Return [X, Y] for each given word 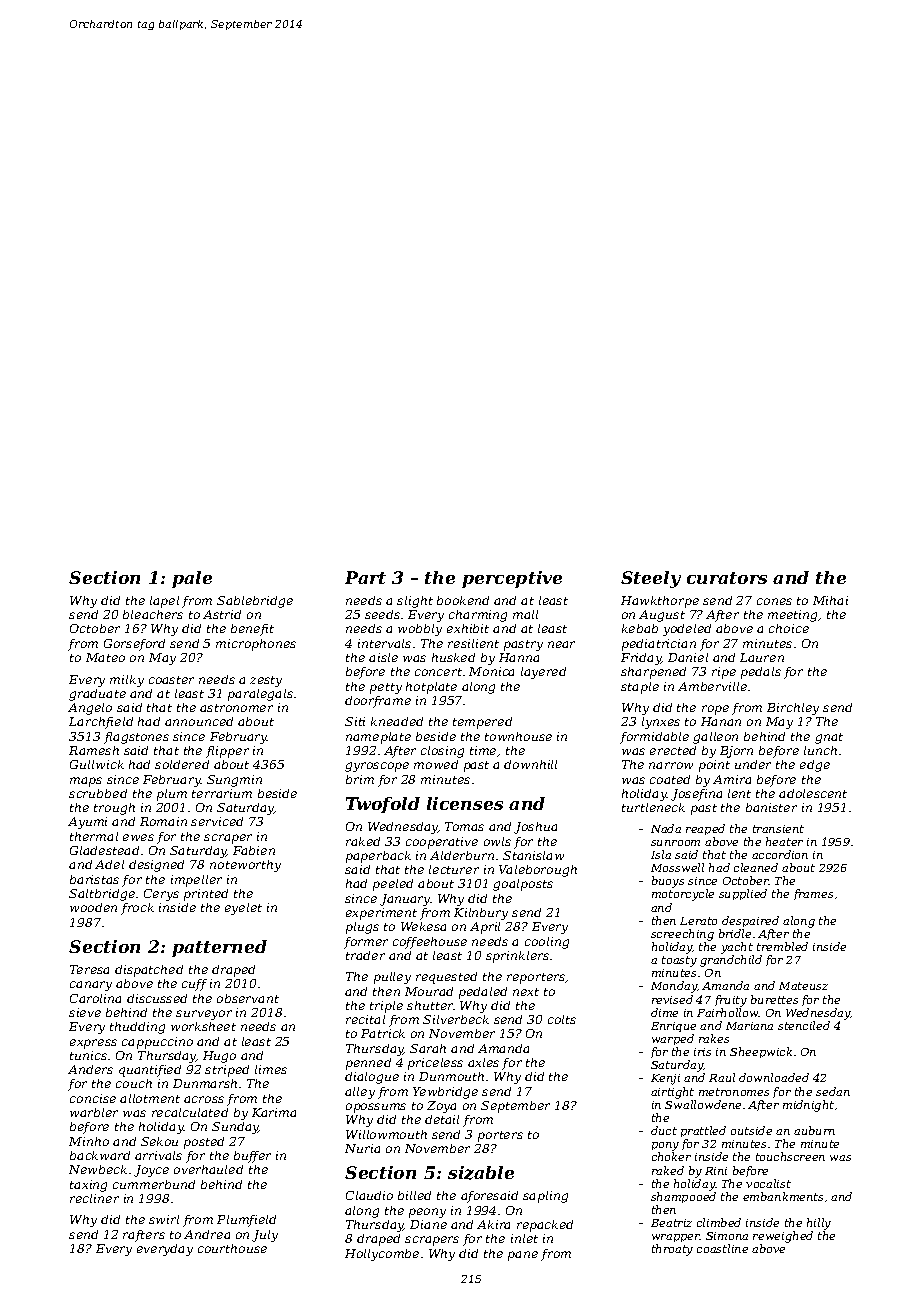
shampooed [683, 1197]
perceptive [512, 579]
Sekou [159, 1141]
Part [365, 577]
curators [727, 578]
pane [523, 1256]
